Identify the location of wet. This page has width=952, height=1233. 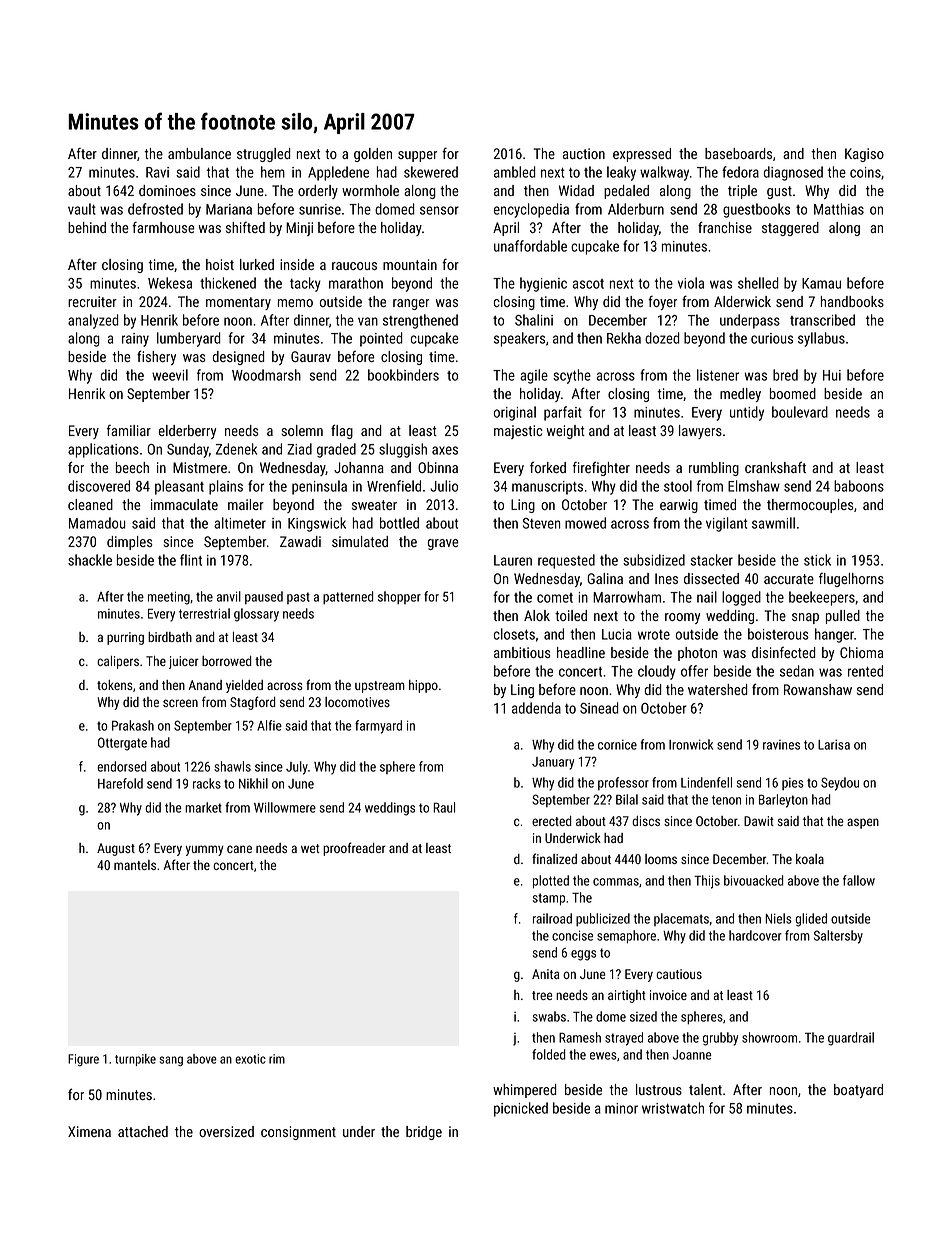
(310, 848).
